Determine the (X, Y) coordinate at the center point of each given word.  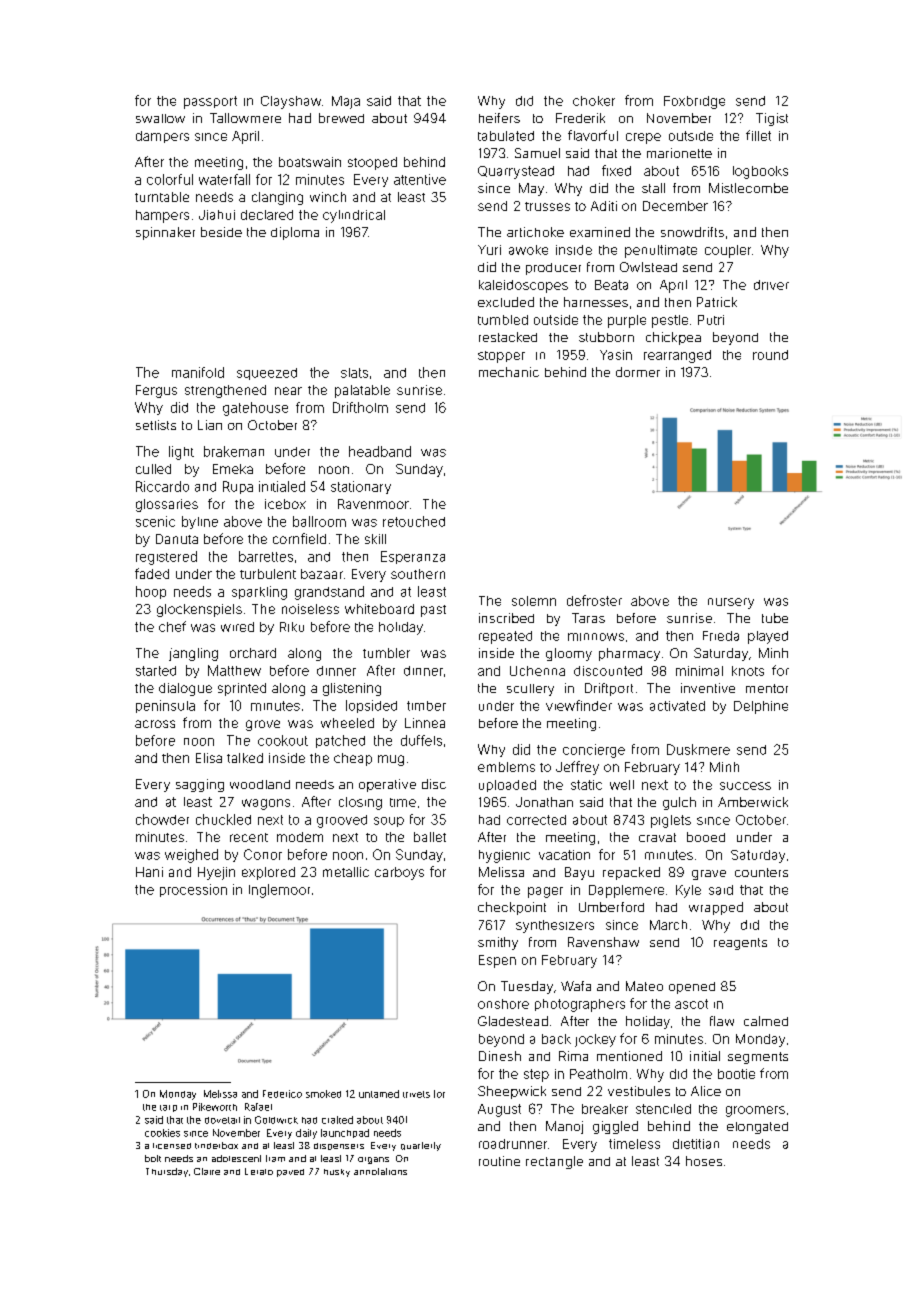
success (745, 786)
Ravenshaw (603, 942)
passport (210, 102)
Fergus (156, 391)
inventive (708, 688)
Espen (497, 961)
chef (172, 626)
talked (245, 758)
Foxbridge (694, 102)
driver (771, 285)
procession (193, 890)
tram (275, 1158)
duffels (421, 740)
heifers (499, 118)
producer (553, 269)
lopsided (371, 706)
